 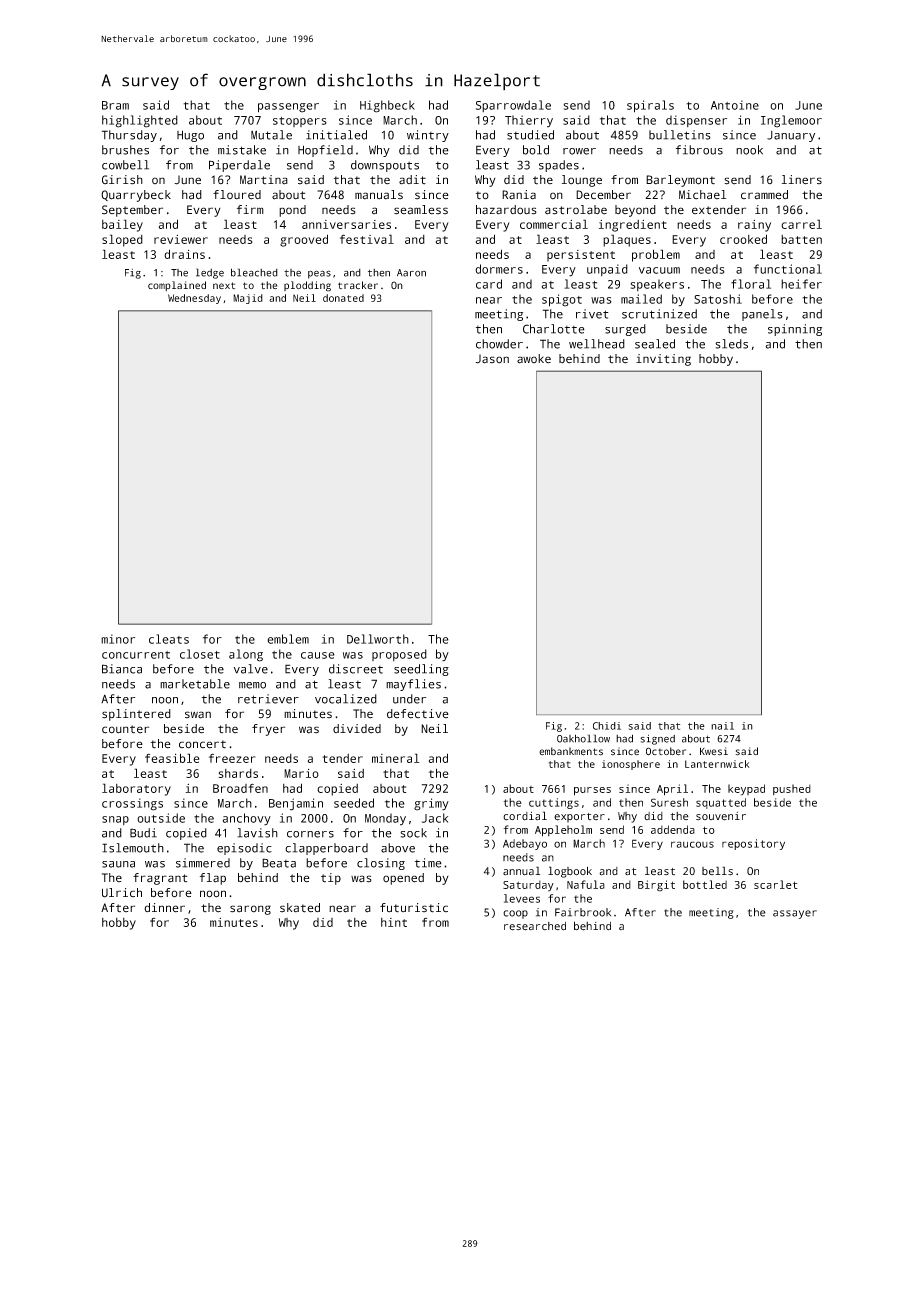 What do you see at coordinates (571, 751) in the page?
I see `embankments` at bounding box center [571, 751].
